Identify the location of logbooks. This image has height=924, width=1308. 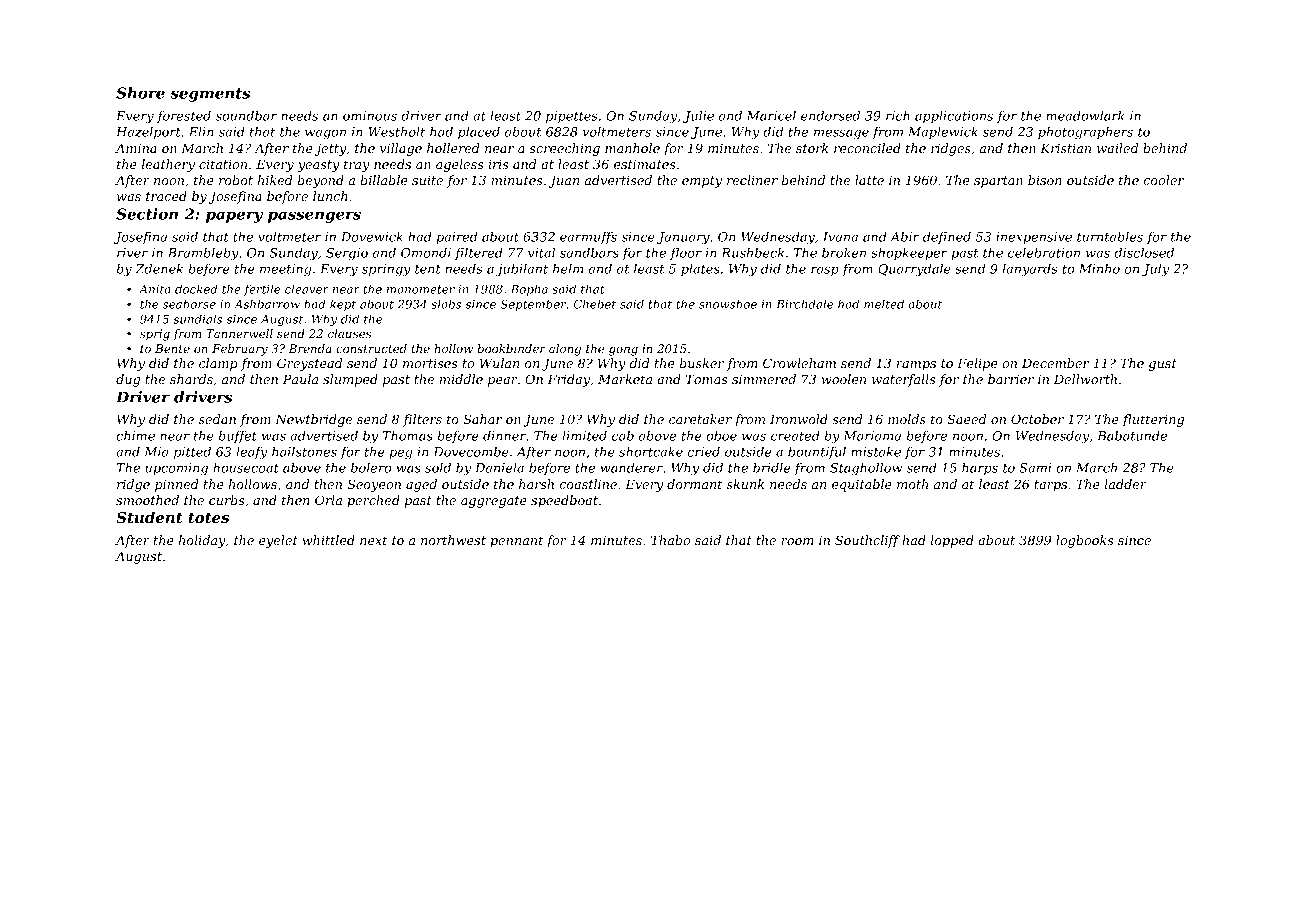
(1084, 541).
